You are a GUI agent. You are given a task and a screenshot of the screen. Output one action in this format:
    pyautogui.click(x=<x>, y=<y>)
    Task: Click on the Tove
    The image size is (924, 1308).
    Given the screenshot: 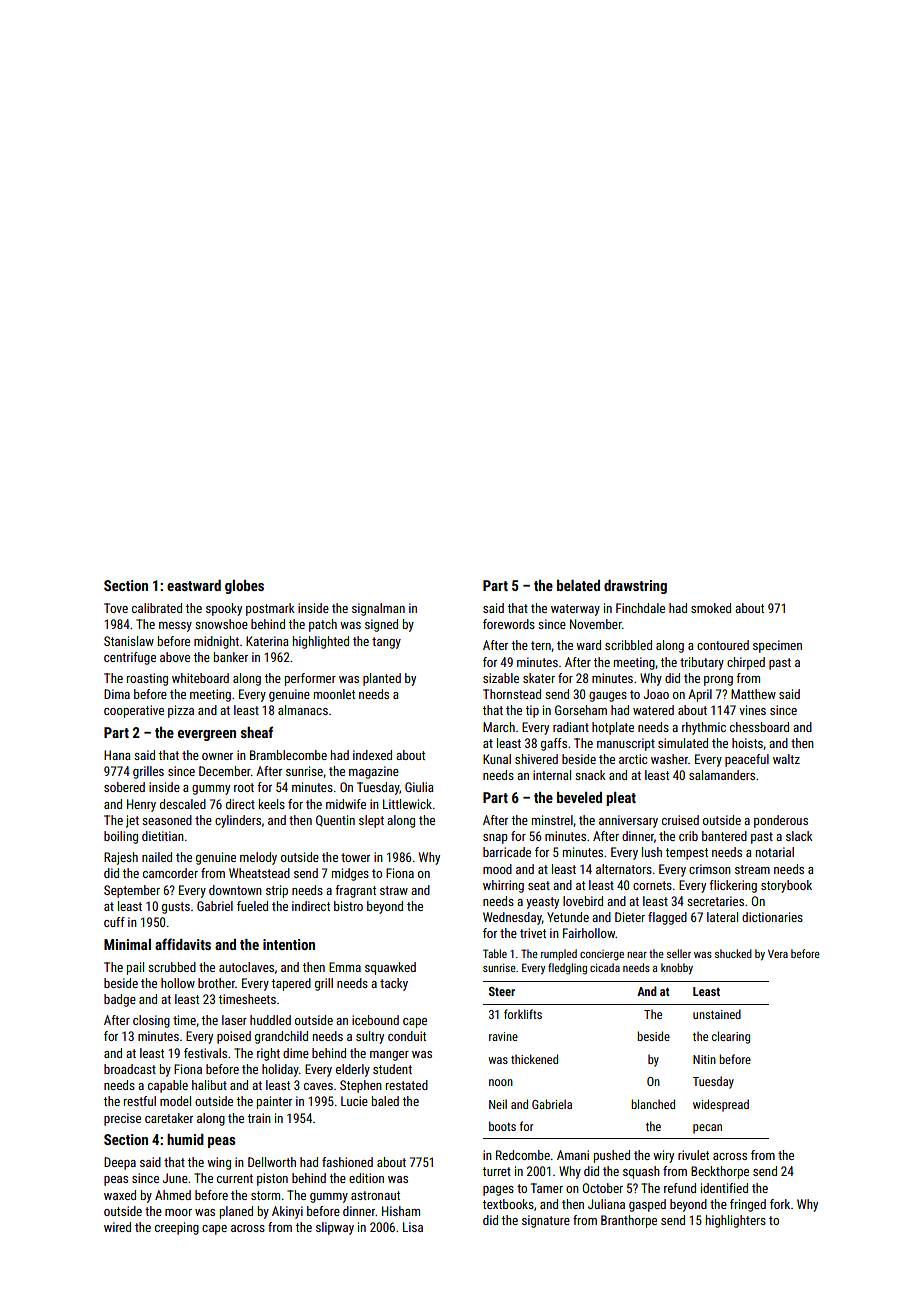 What is the action you would take?
    pyautogui.click(x=116, y=608)
